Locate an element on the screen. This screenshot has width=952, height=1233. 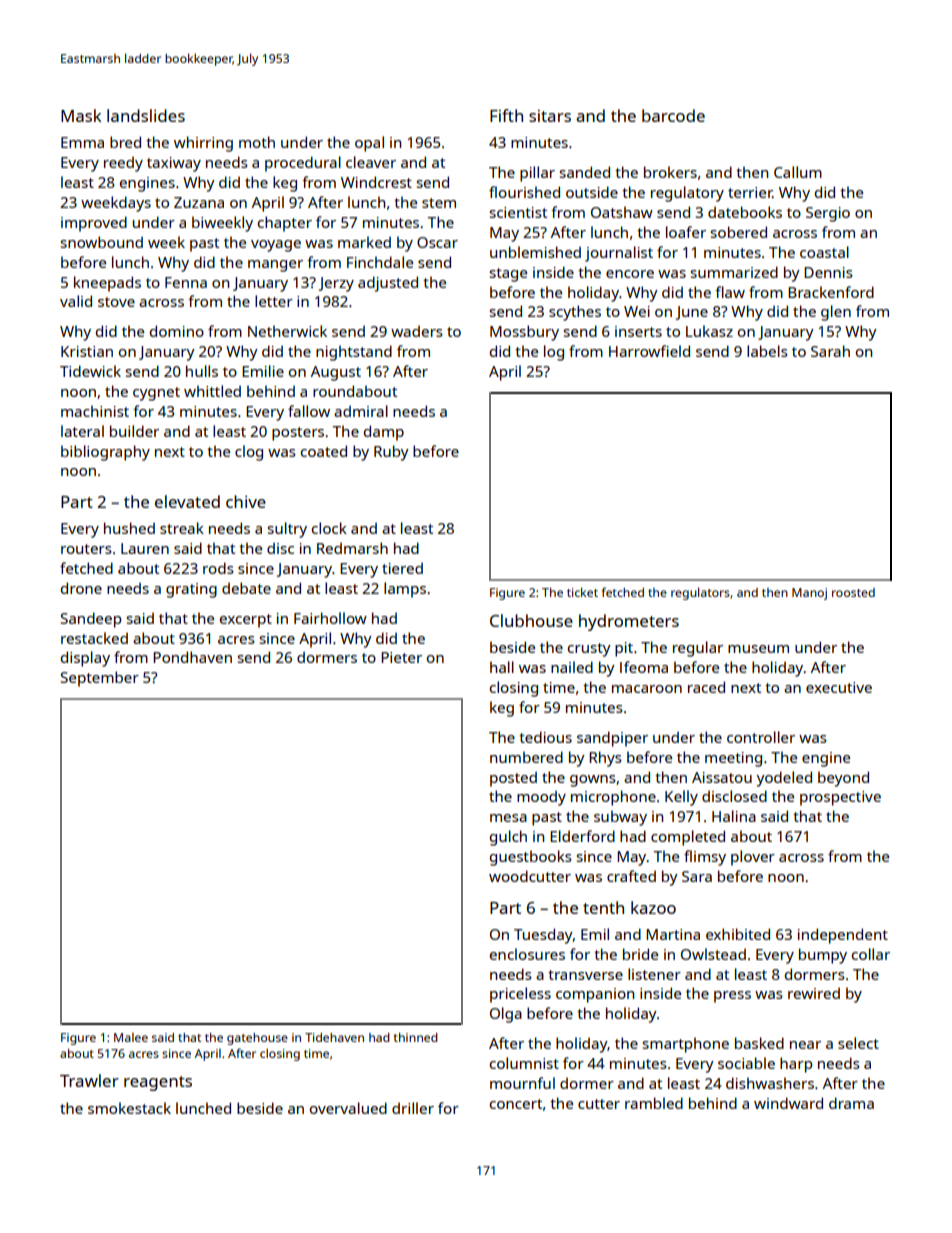
Redmarsh is located at coordinates (352, 548).
